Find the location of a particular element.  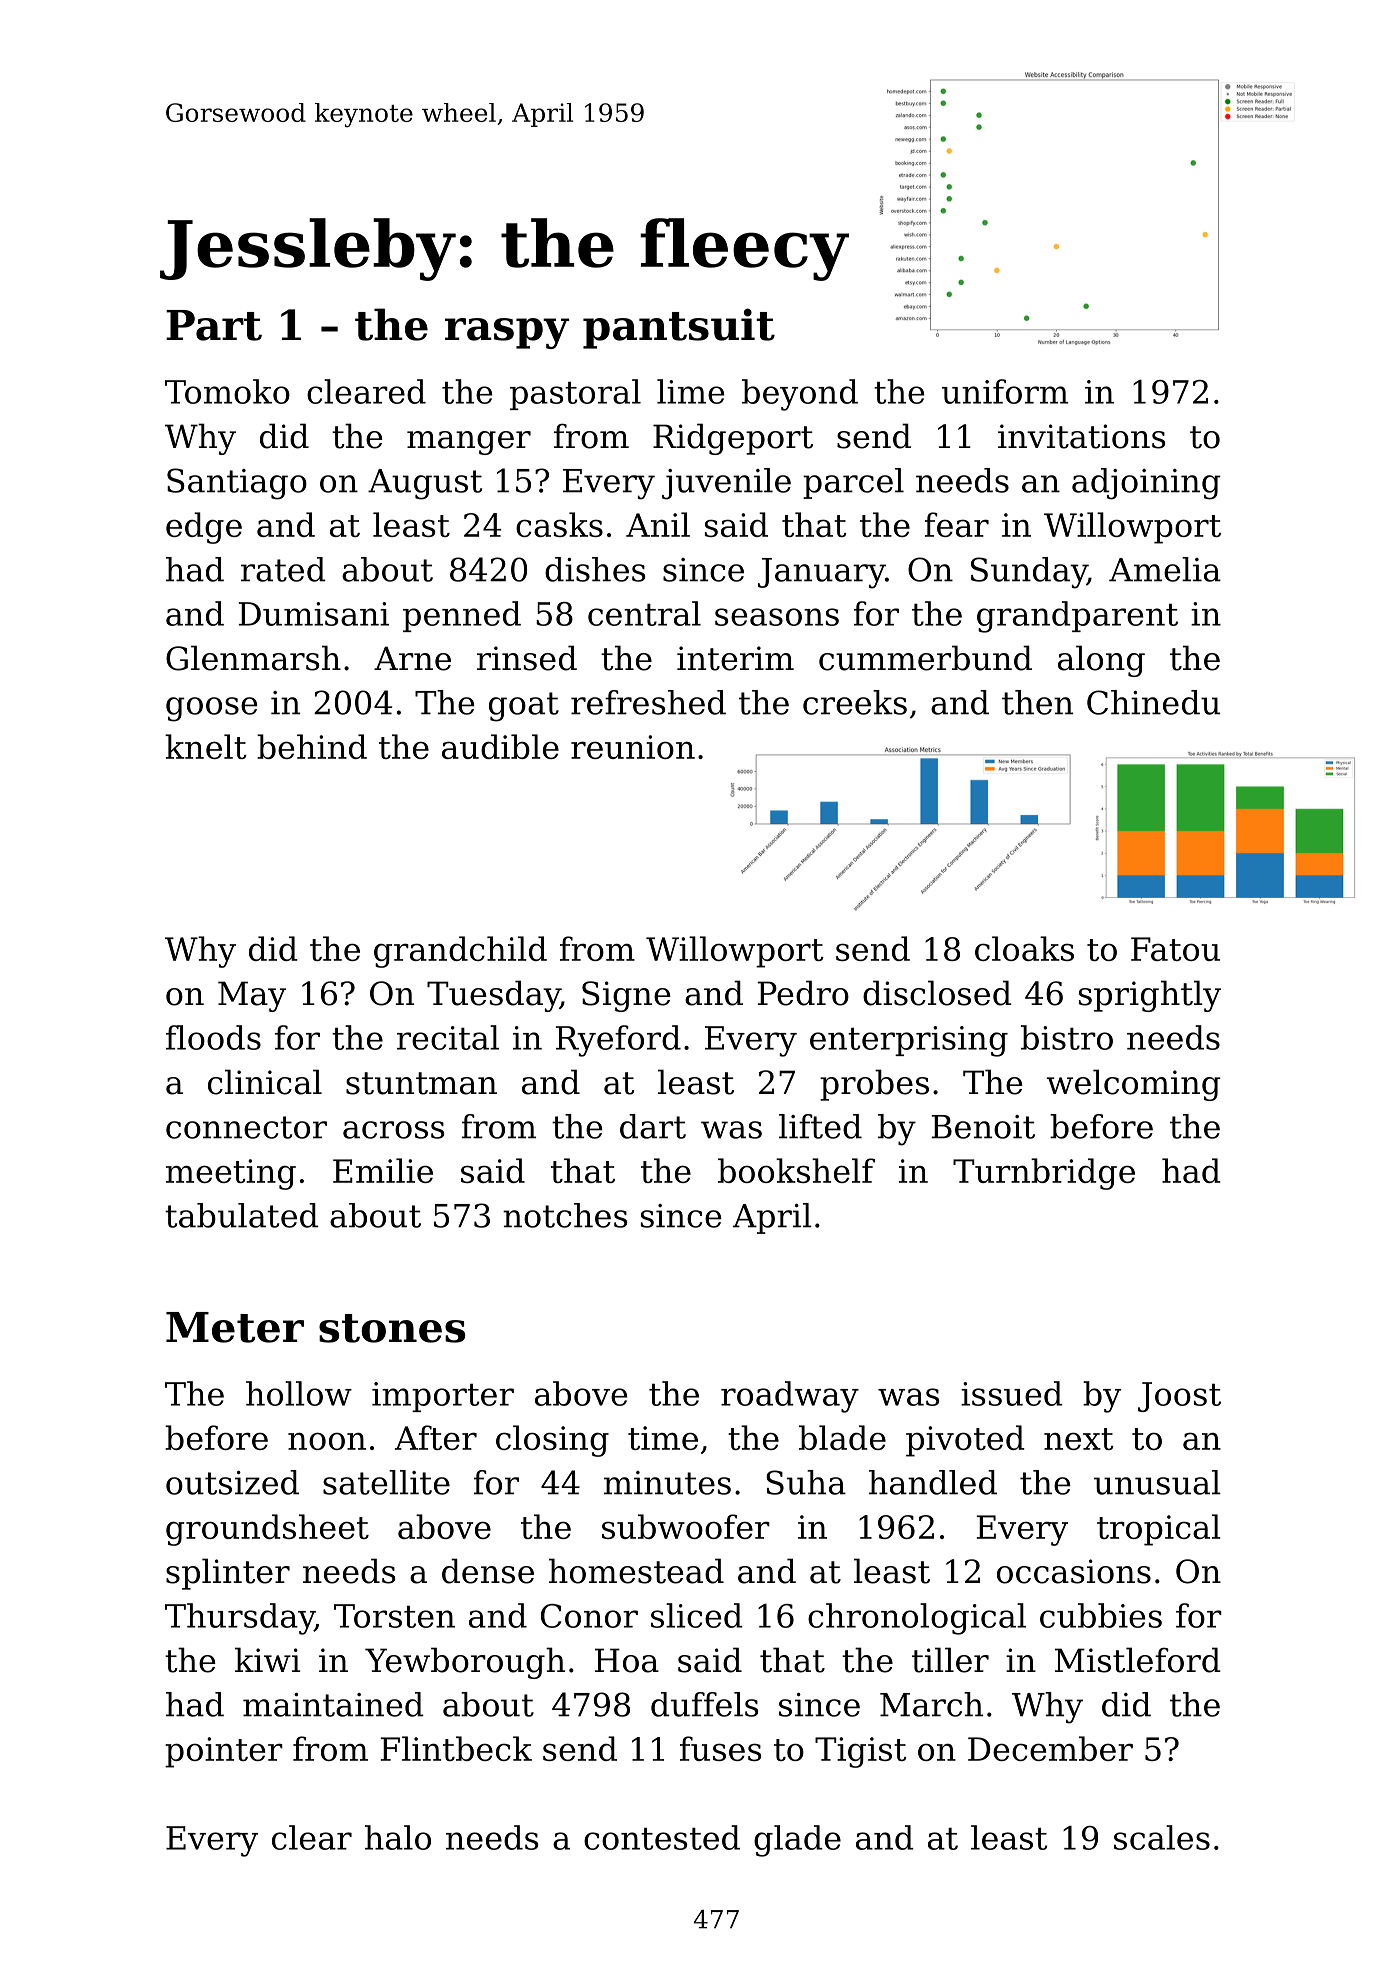

uniform is located at coordinates (1005, 391).
